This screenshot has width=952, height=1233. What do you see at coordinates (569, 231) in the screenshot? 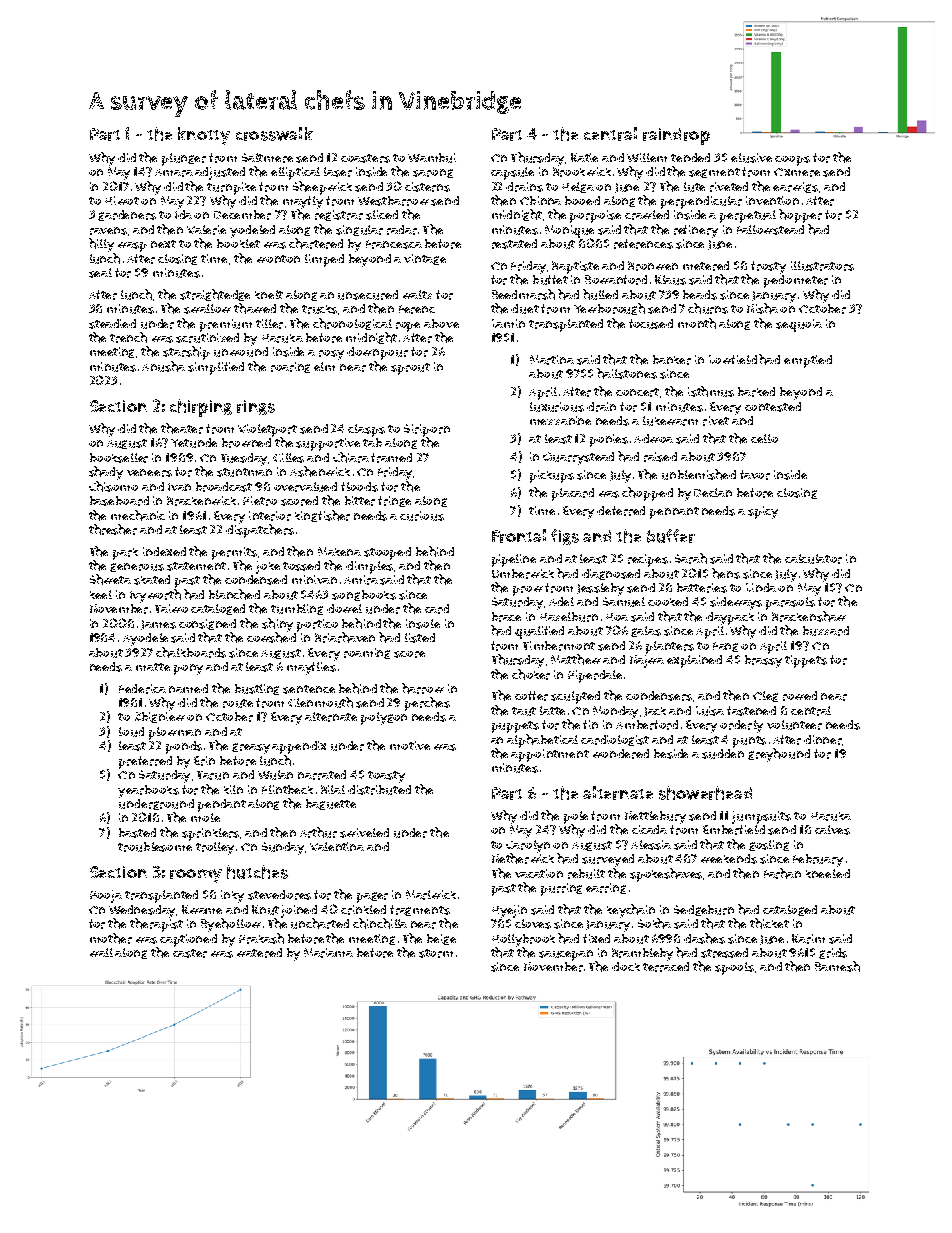
I see `Monique` at bounding box center [569, 231].
